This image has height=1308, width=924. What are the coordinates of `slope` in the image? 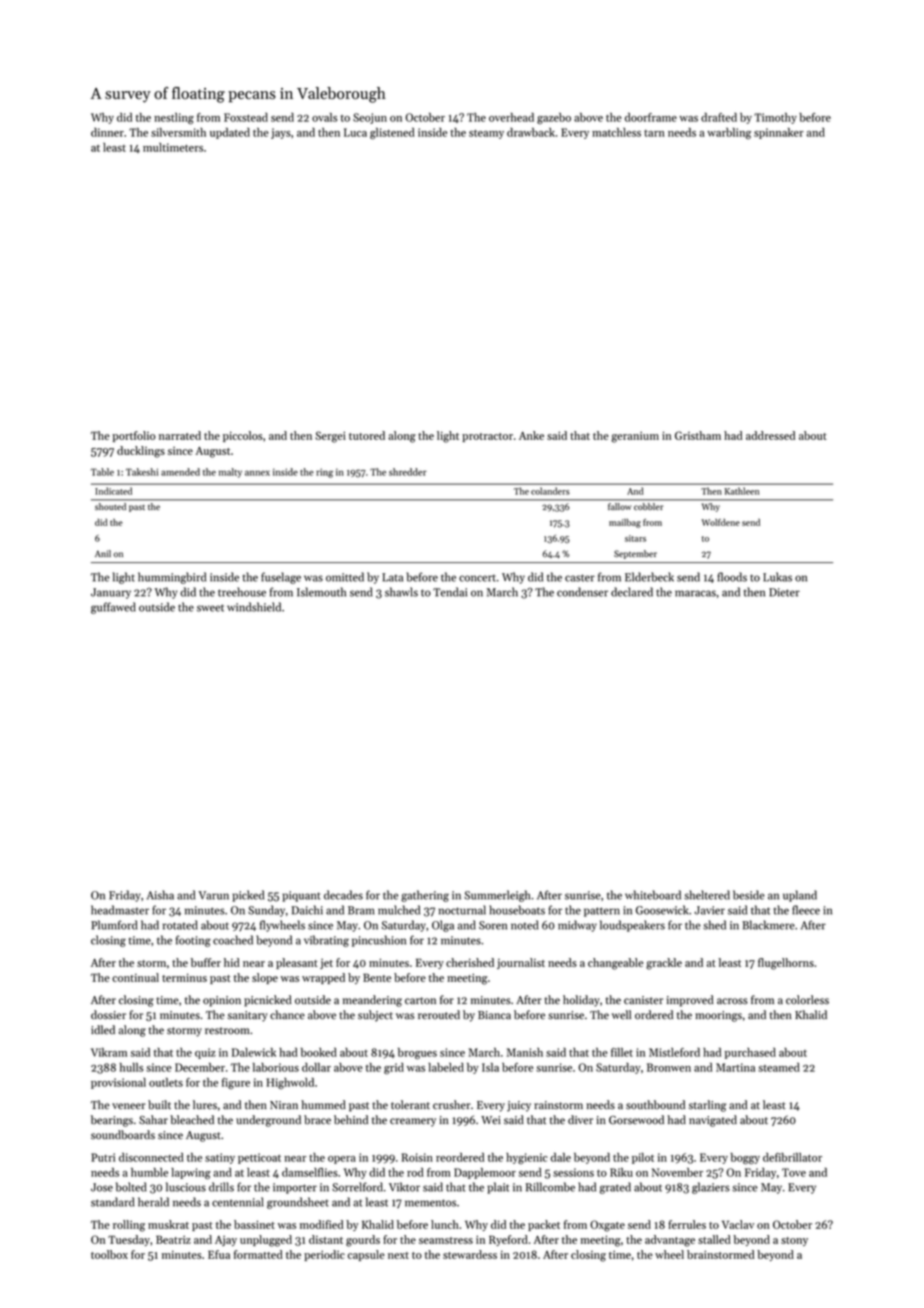 It's located at (265, 978).
